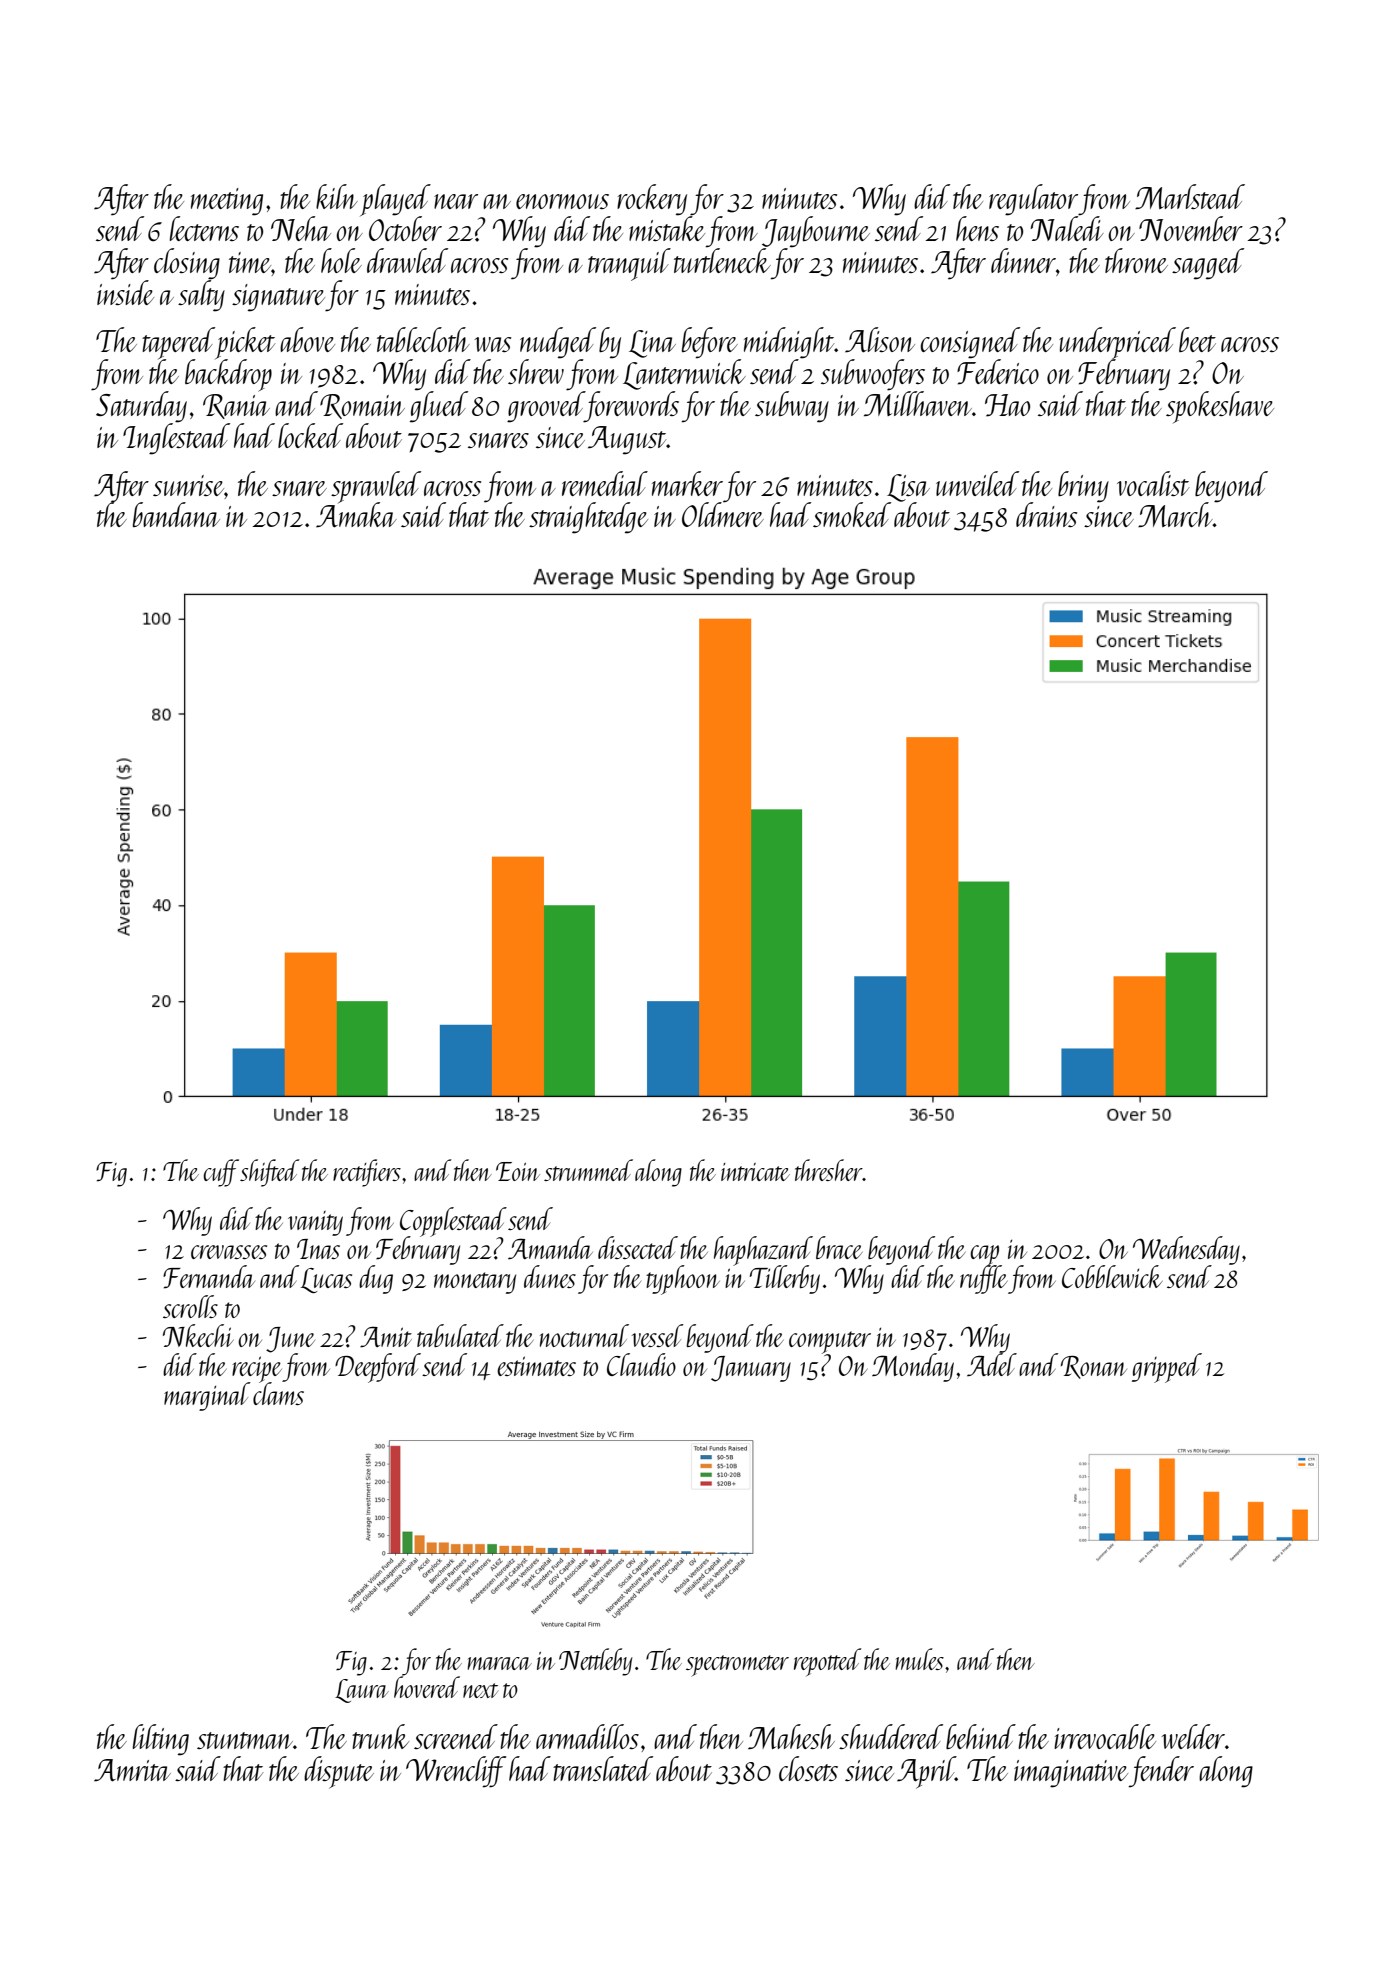 This screenshot has height=1969, width=1386. I want to click on thresher, so click(829, 1170).
